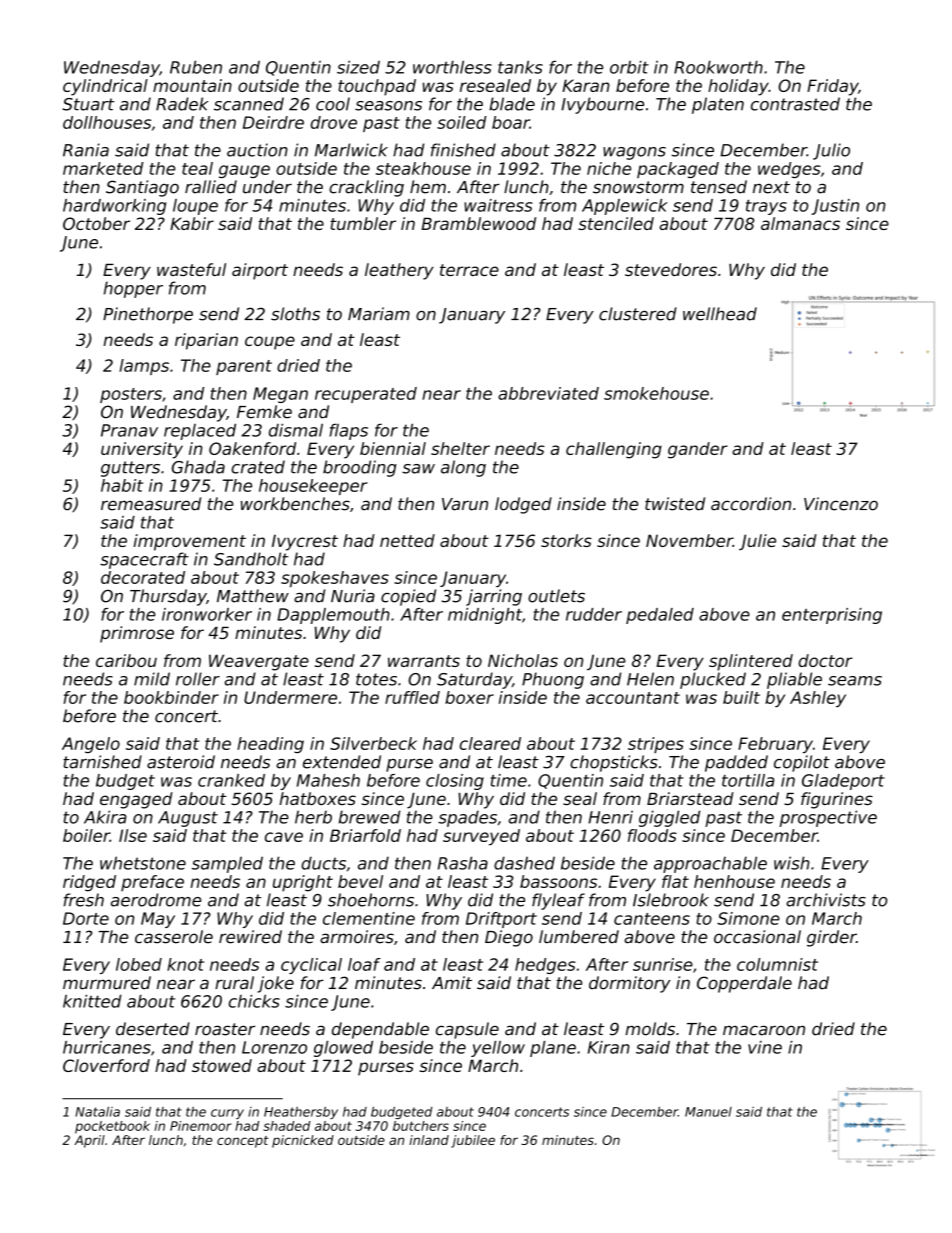 The width and height of the screenshot is (952, 1233). What do you see at coordinates (498, 205) in the screenshot?
I see `waitress` at bounding box center [498, 205].
